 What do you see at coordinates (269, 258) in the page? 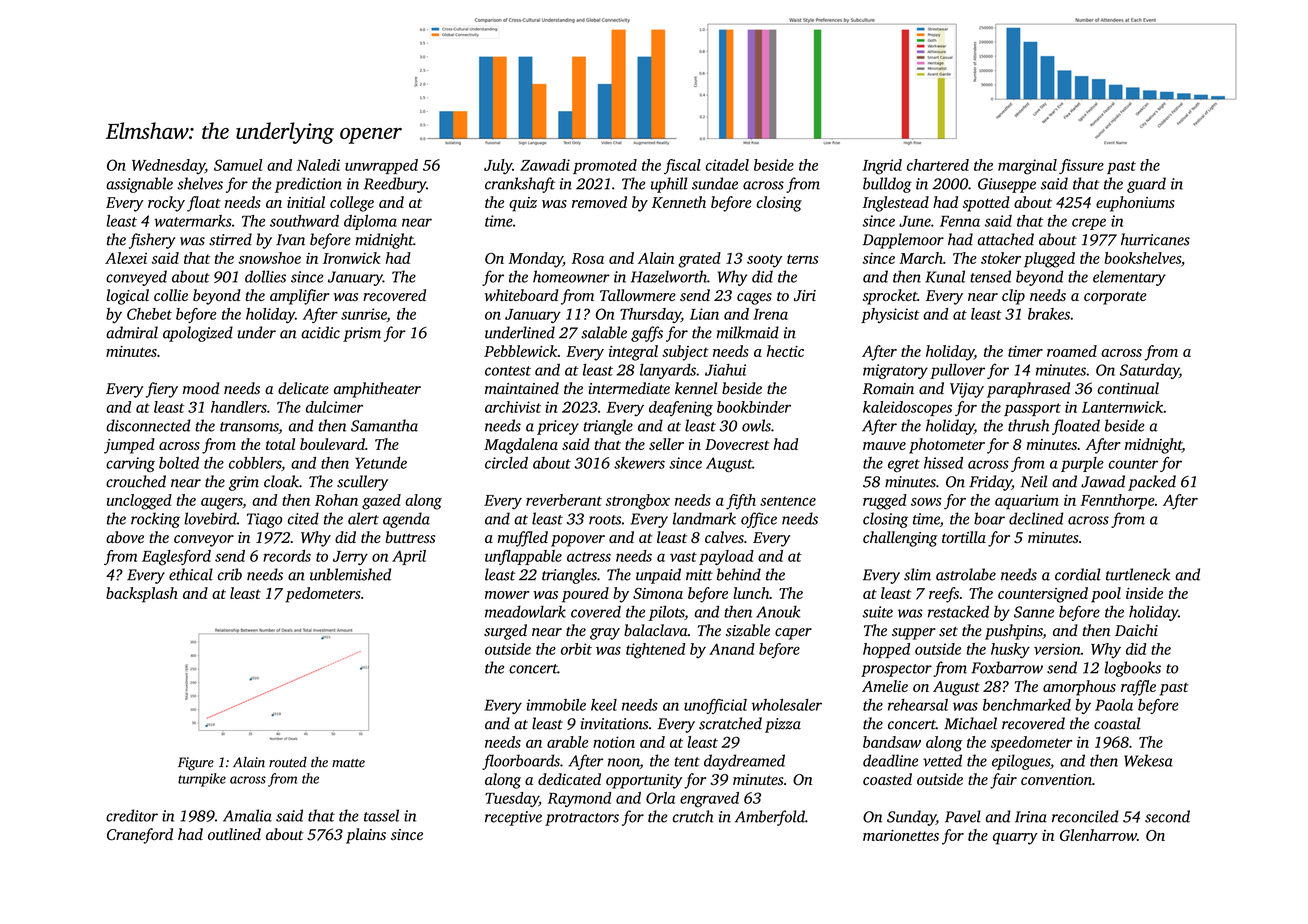
I see `snowshoe` at bounding box center [269, 258].
